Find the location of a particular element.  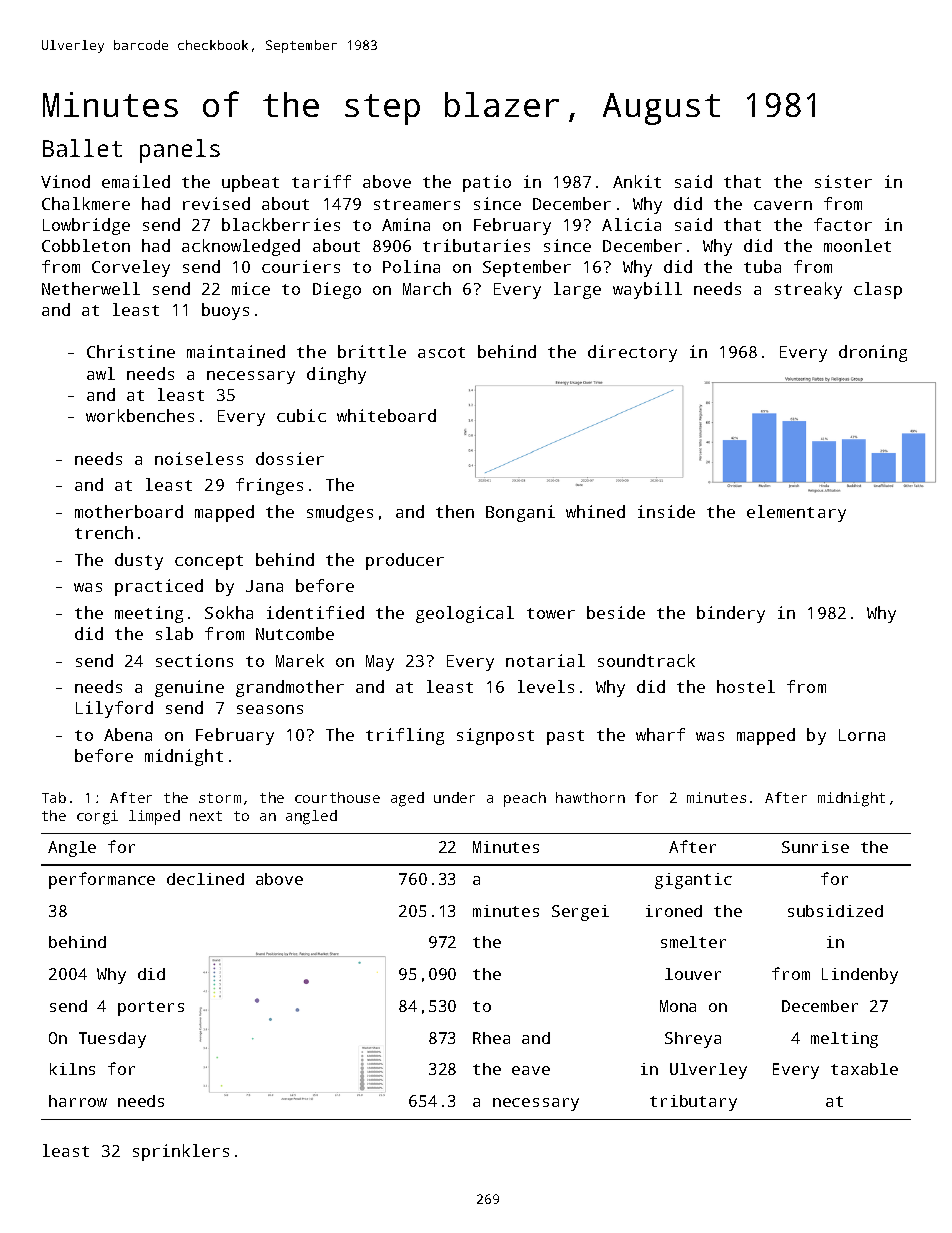

kilns is located at coordinates (72, 1069).
